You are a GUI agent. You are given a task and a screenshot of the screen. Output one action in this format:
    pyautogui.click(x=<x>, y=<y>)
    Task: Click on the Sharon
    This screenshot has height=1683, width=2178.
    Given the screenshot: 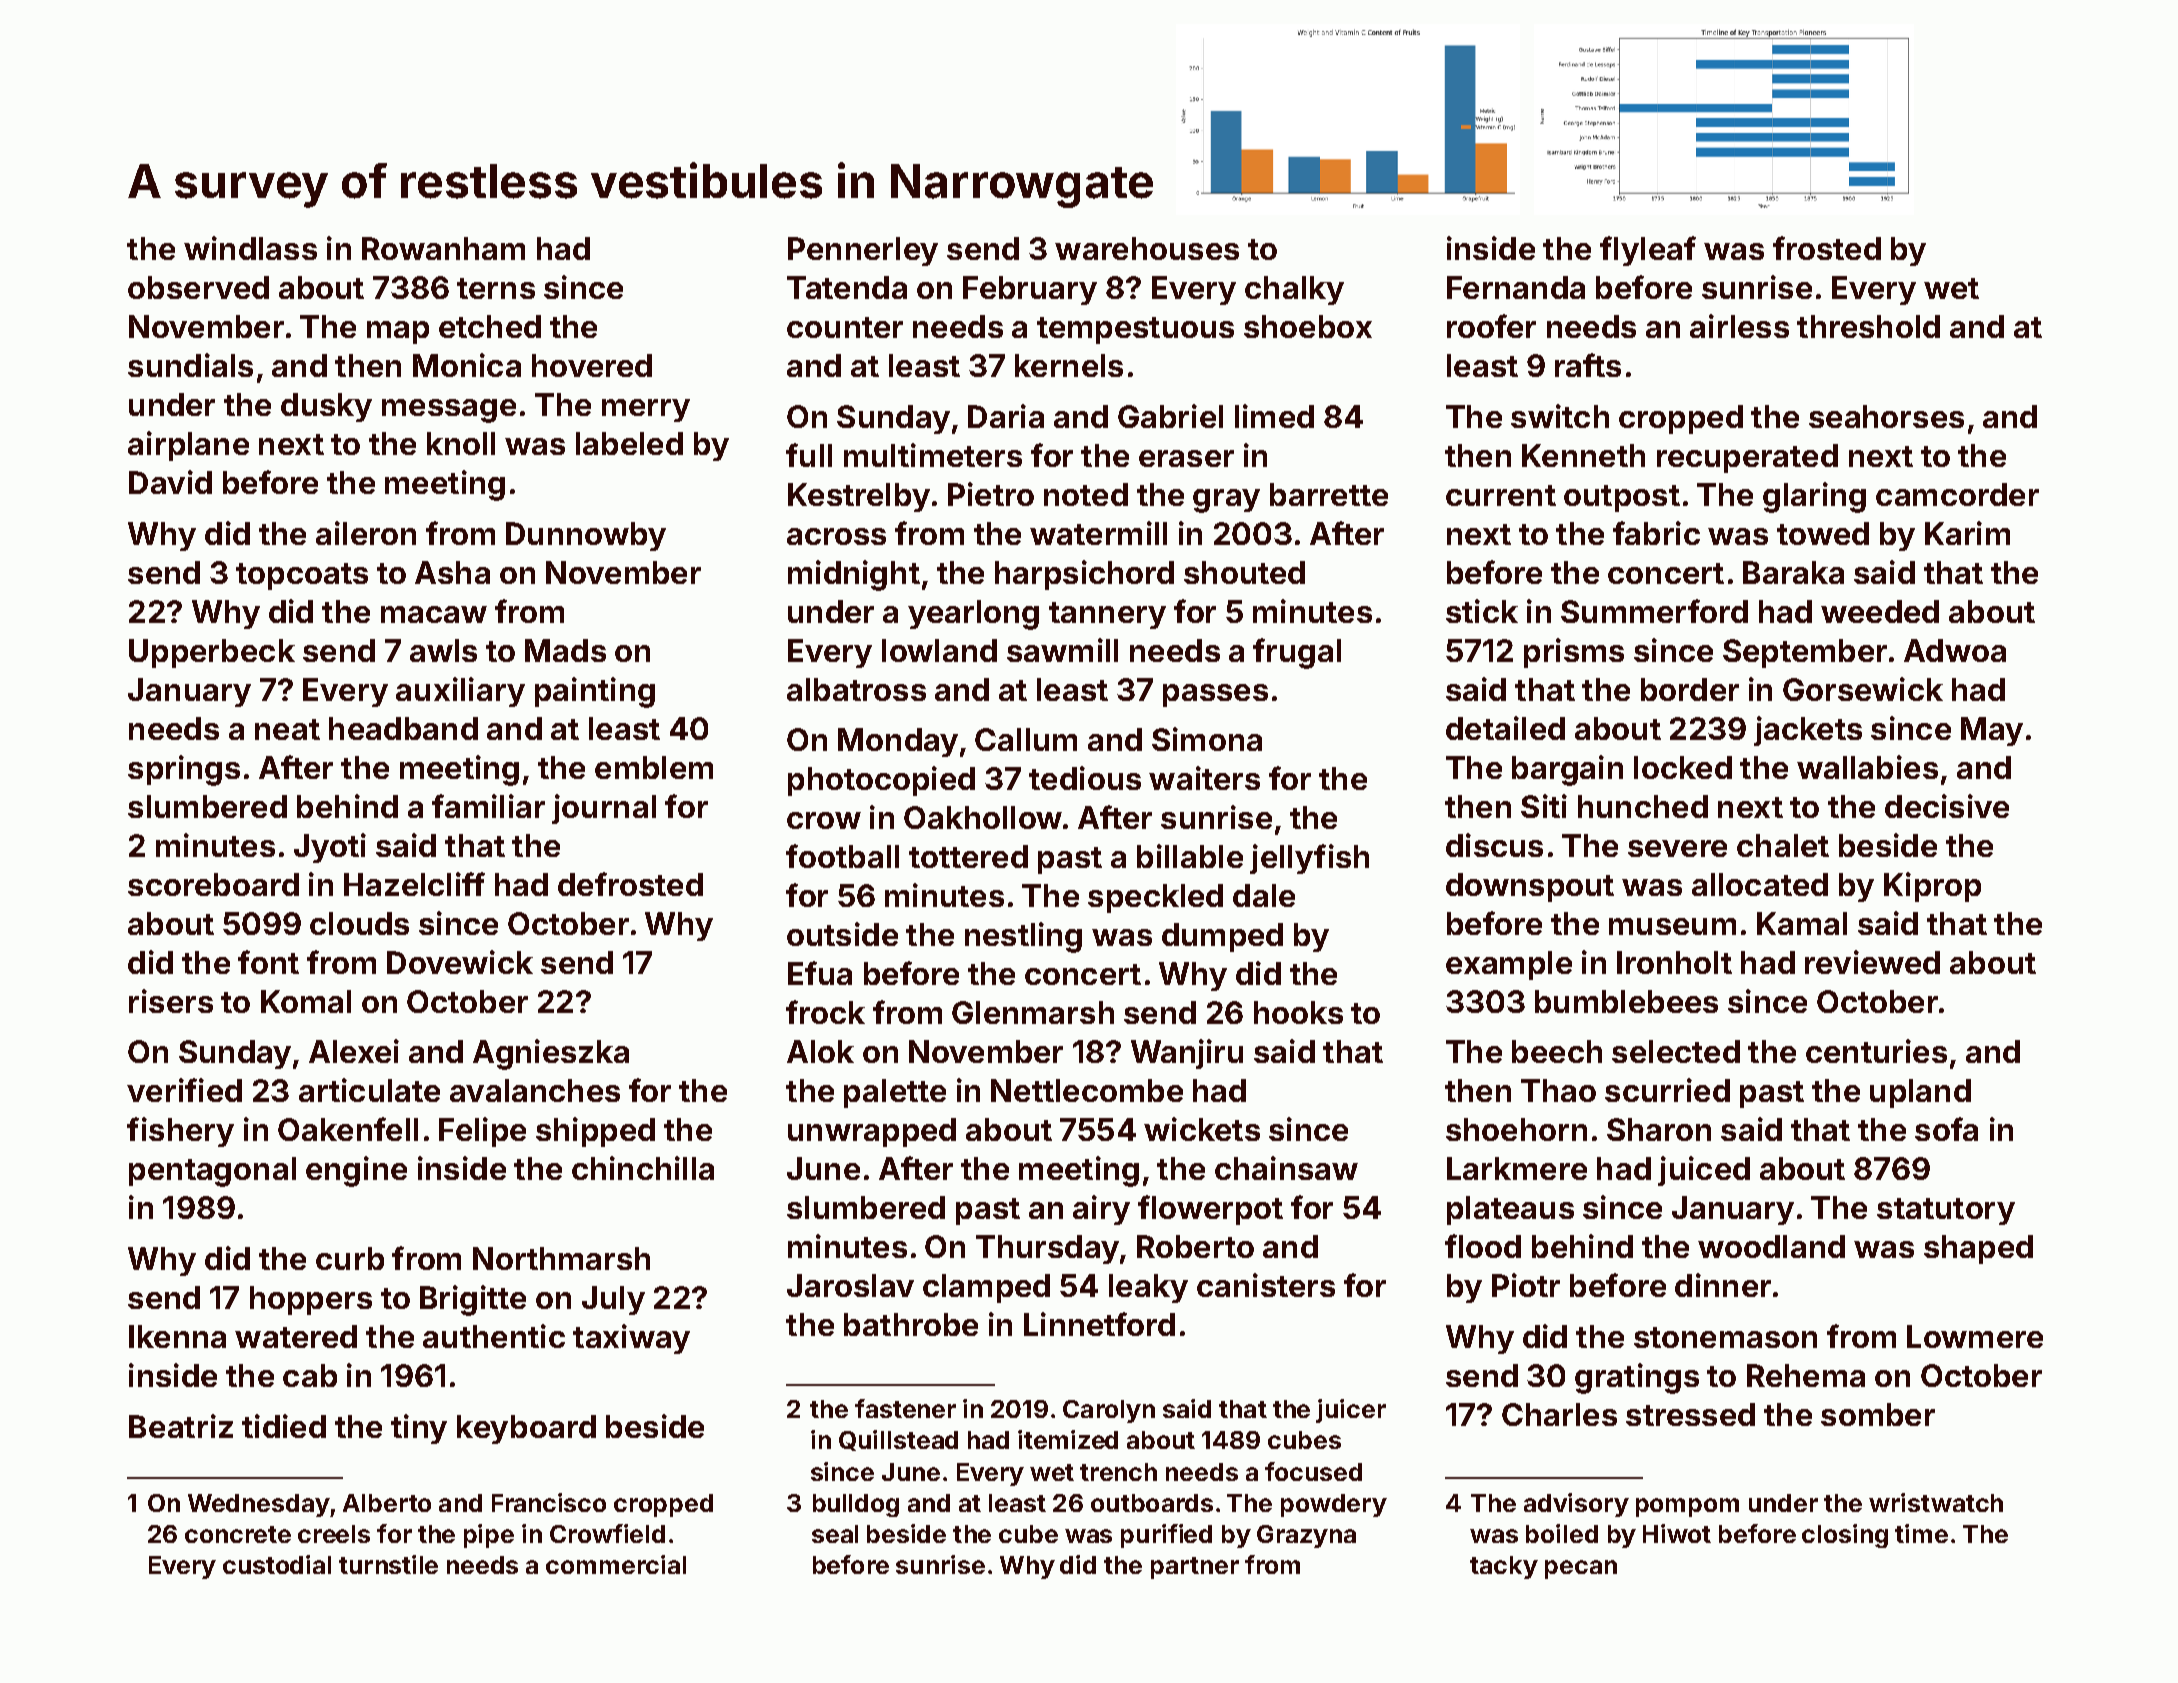 What is the action you would take?
    pyautogui.click(x=1659, y=1129)
